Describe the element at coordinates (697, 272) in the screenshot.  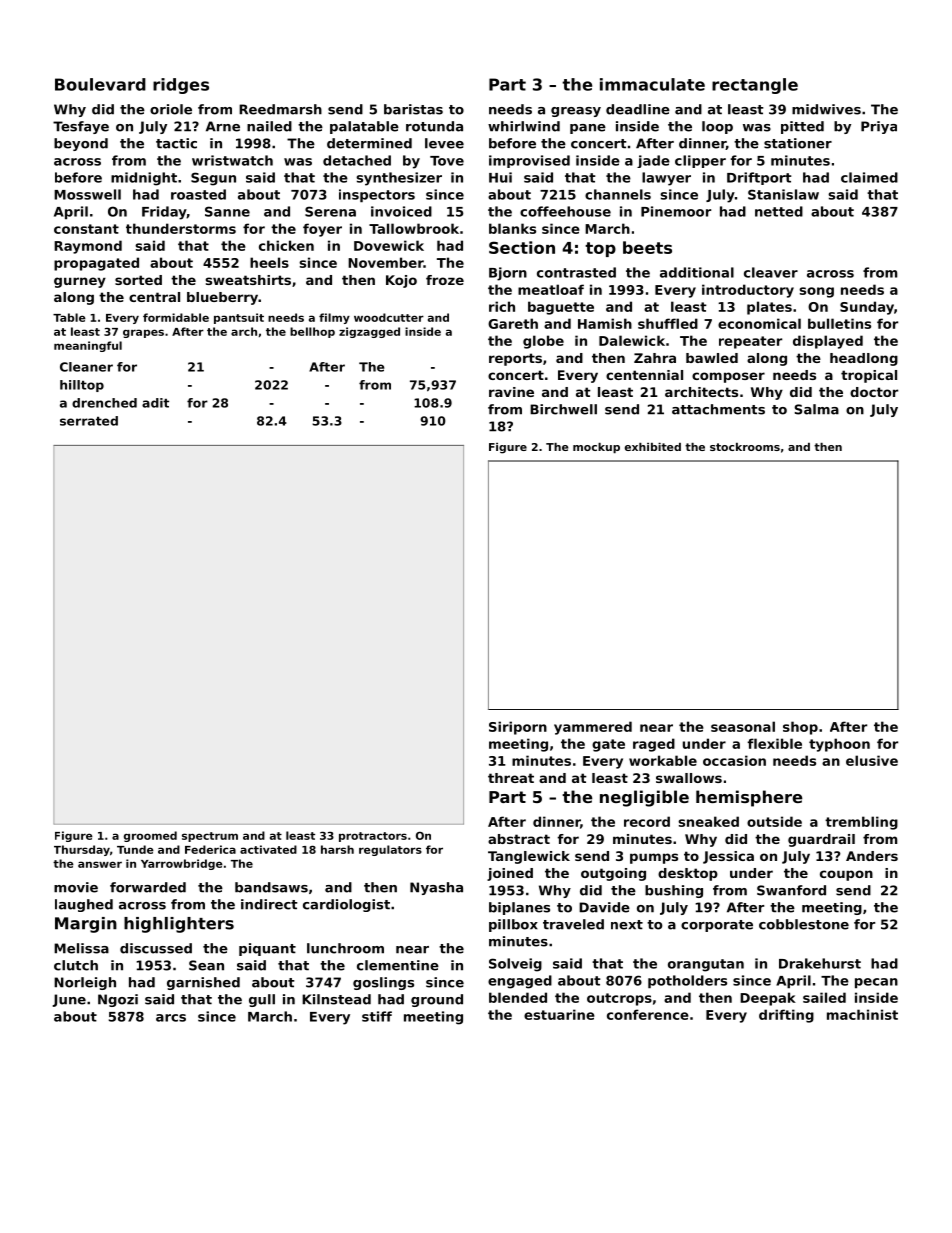
I see `additional` at that location.
